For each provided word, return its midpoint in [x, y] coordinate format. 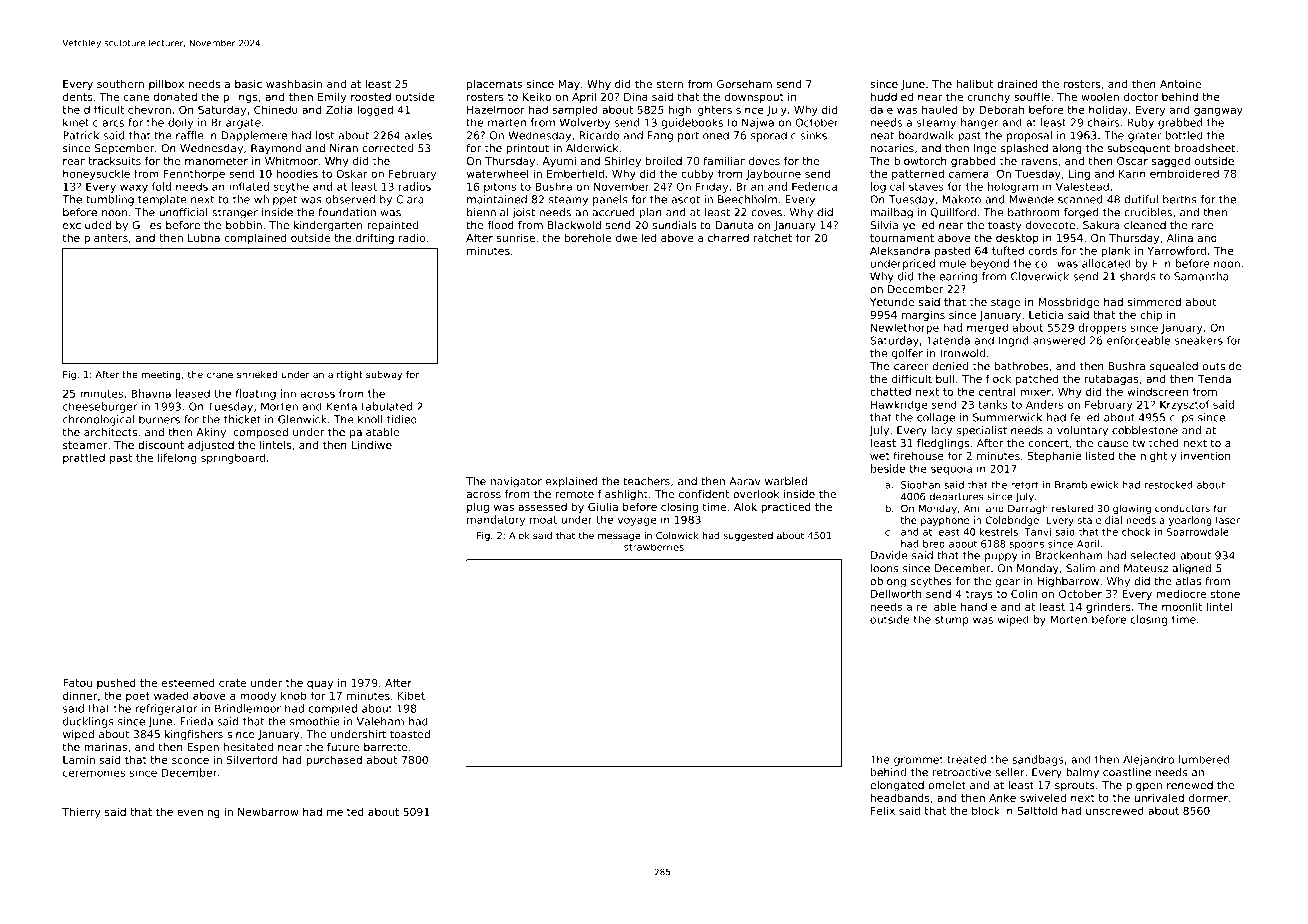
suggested [748, 536]
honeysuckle [96, 174]
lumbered [1204, 759]
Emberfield [575, 173]
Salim [1080, 568]
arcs [113, 123]
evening [198, 813]
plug [478, 507]
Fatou [77, 683]
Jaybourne [773, 174]
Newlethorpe [905, 328]
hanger [980, 123]
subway [384, 375]
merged [987, 328]
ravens [1039, 162]
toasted [410, 734]
